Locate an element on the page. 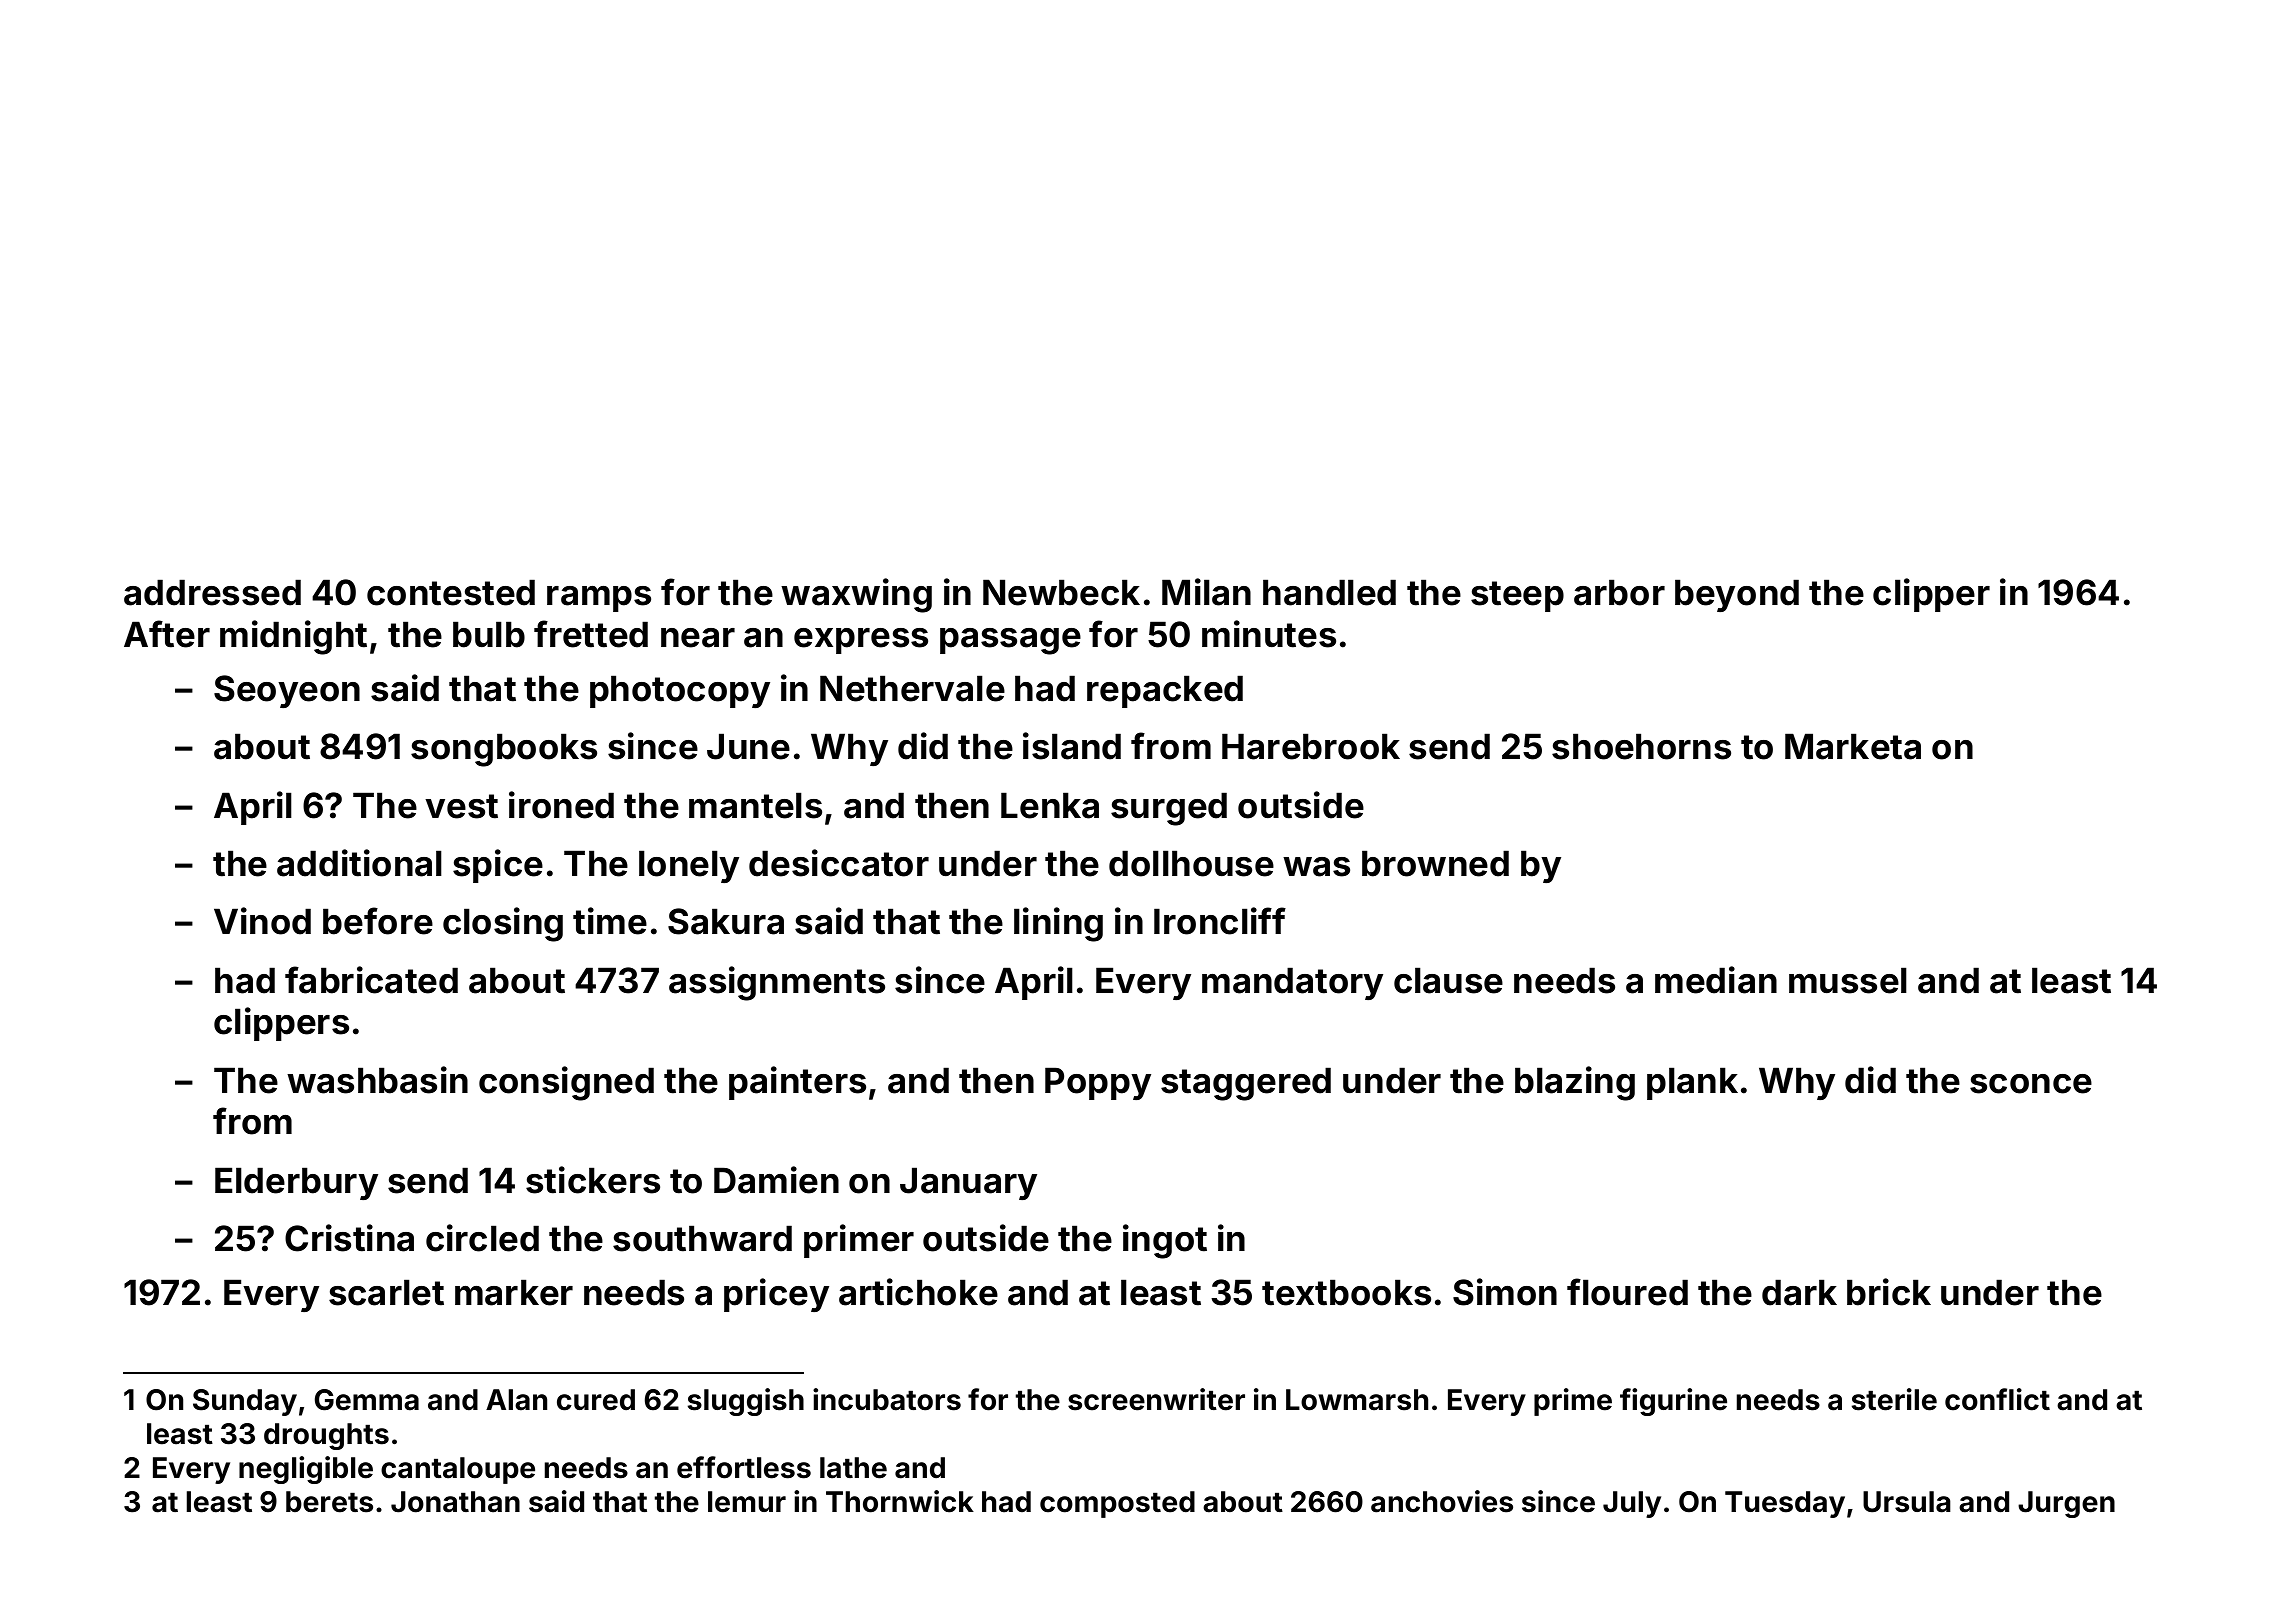 This image has width=2292, height=1620. waxwing is located at coordinates (856, 595).
